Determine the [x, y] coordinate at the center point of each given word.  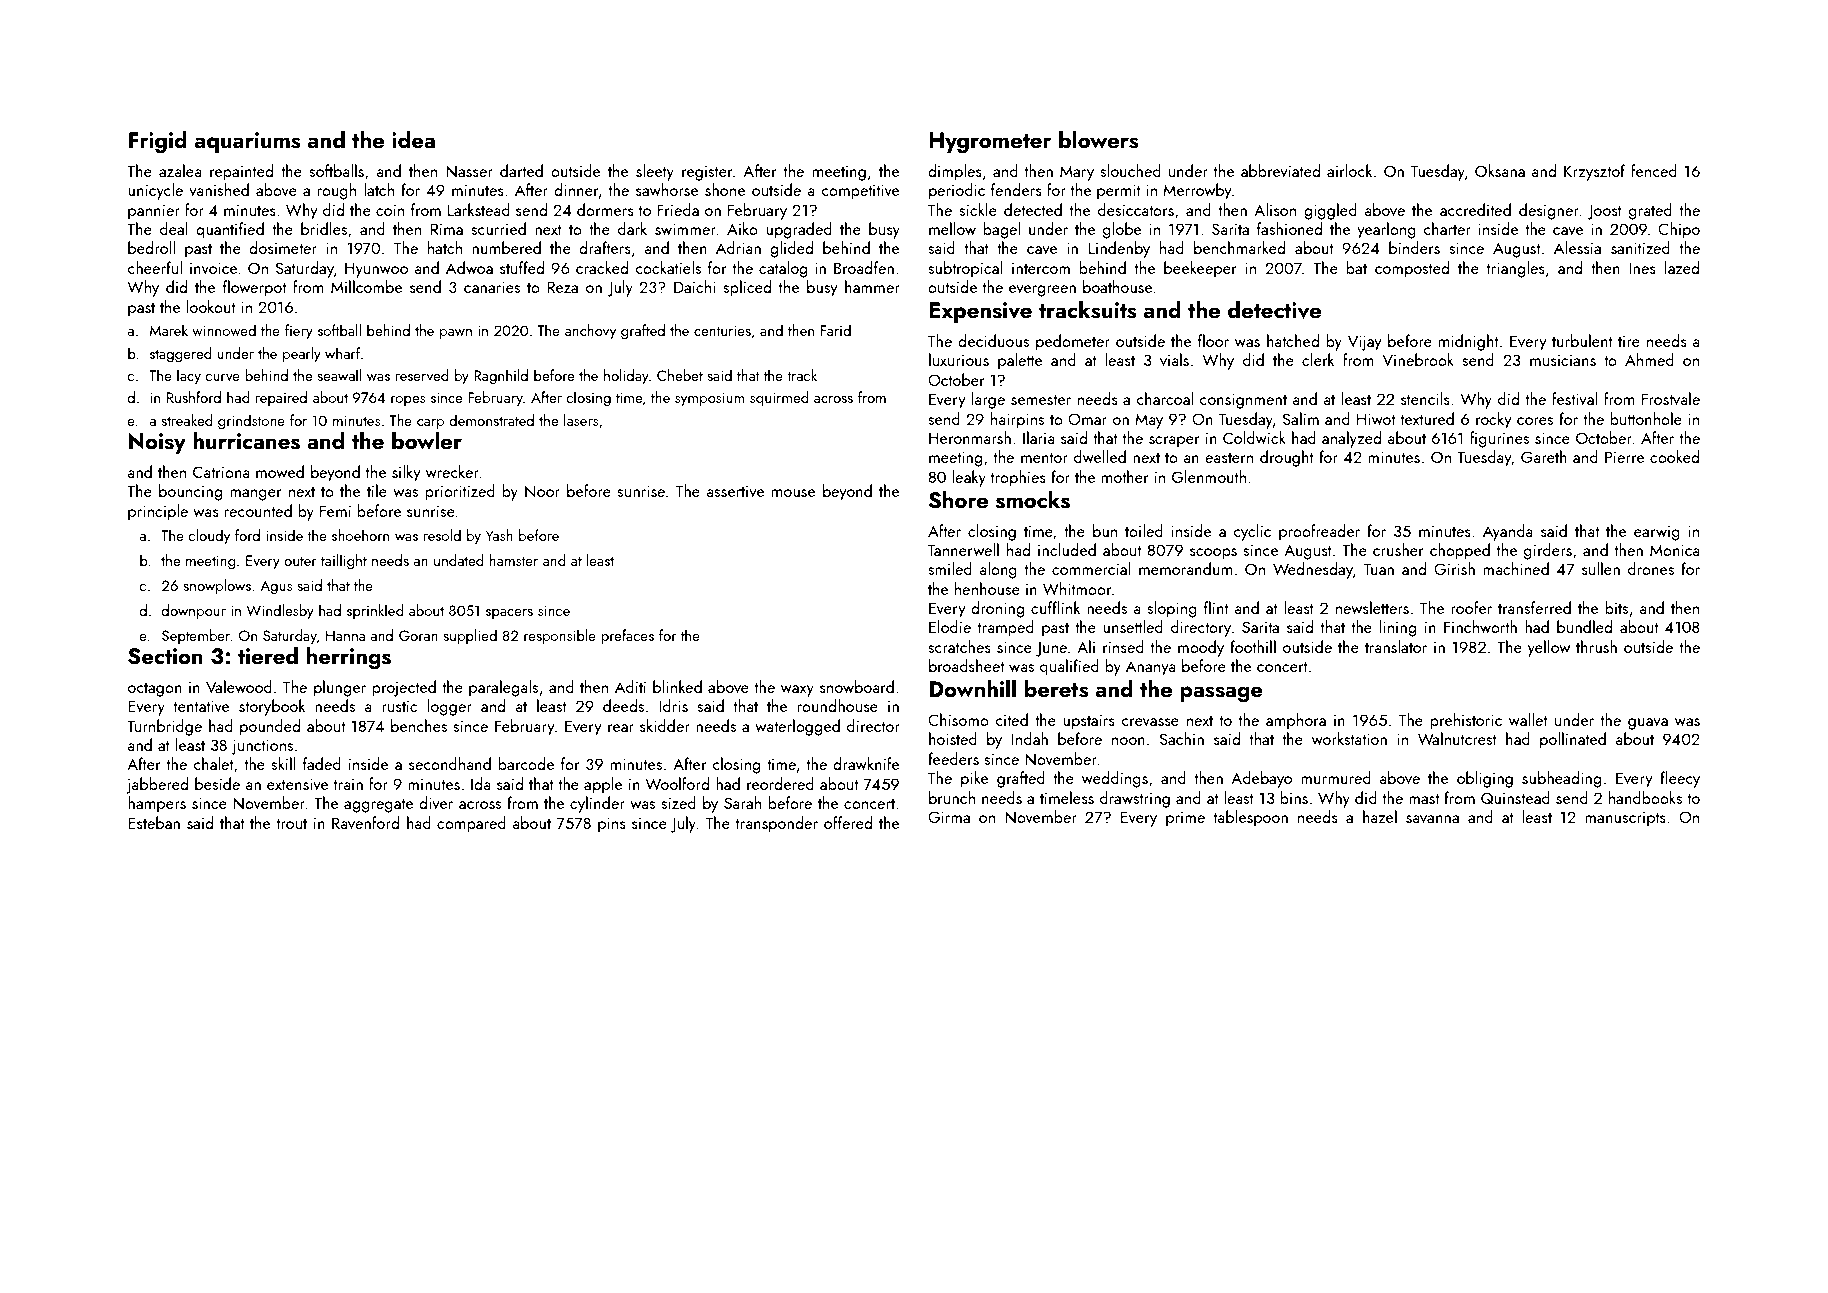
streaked [186, 420]
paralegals [503, 688]
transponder [777, 824]
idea [413, 139]
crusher [1398, 549]
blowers [1099, 139]
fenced [1654, 170]
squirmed [779, 398]
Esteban [154, 822]
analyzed [1351, 439]
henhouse [987, 588]
